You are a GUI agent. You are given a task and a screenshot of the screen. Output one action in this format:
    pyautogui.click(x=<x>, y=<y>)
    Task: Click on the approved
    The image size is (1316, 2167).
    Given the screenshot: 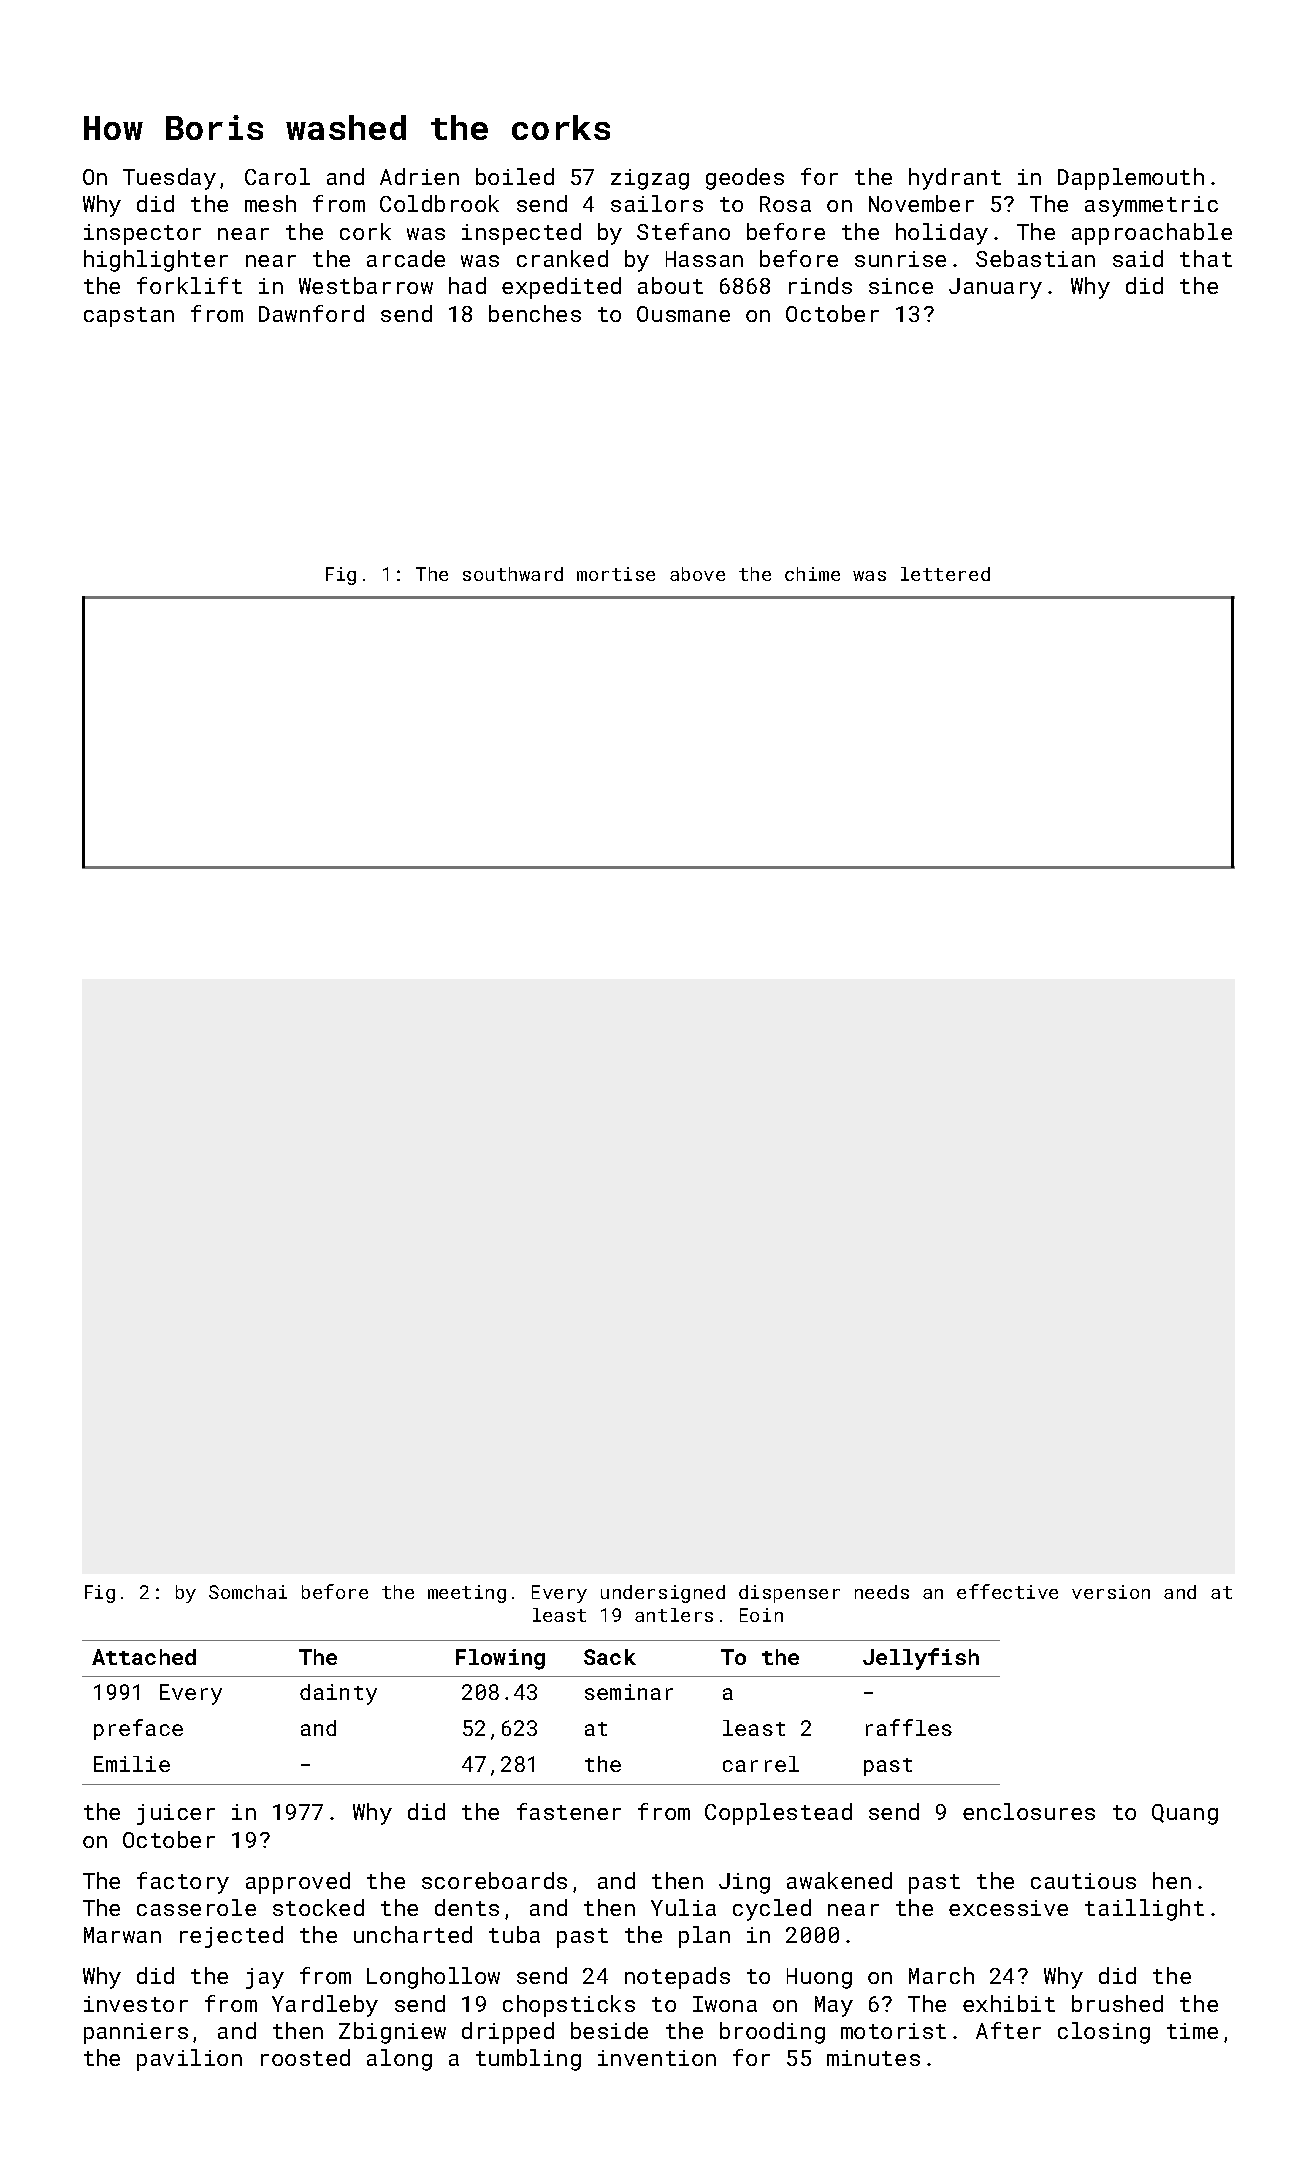 What is the action you would take?
    pyautogui.click(x=298, y=1883)
